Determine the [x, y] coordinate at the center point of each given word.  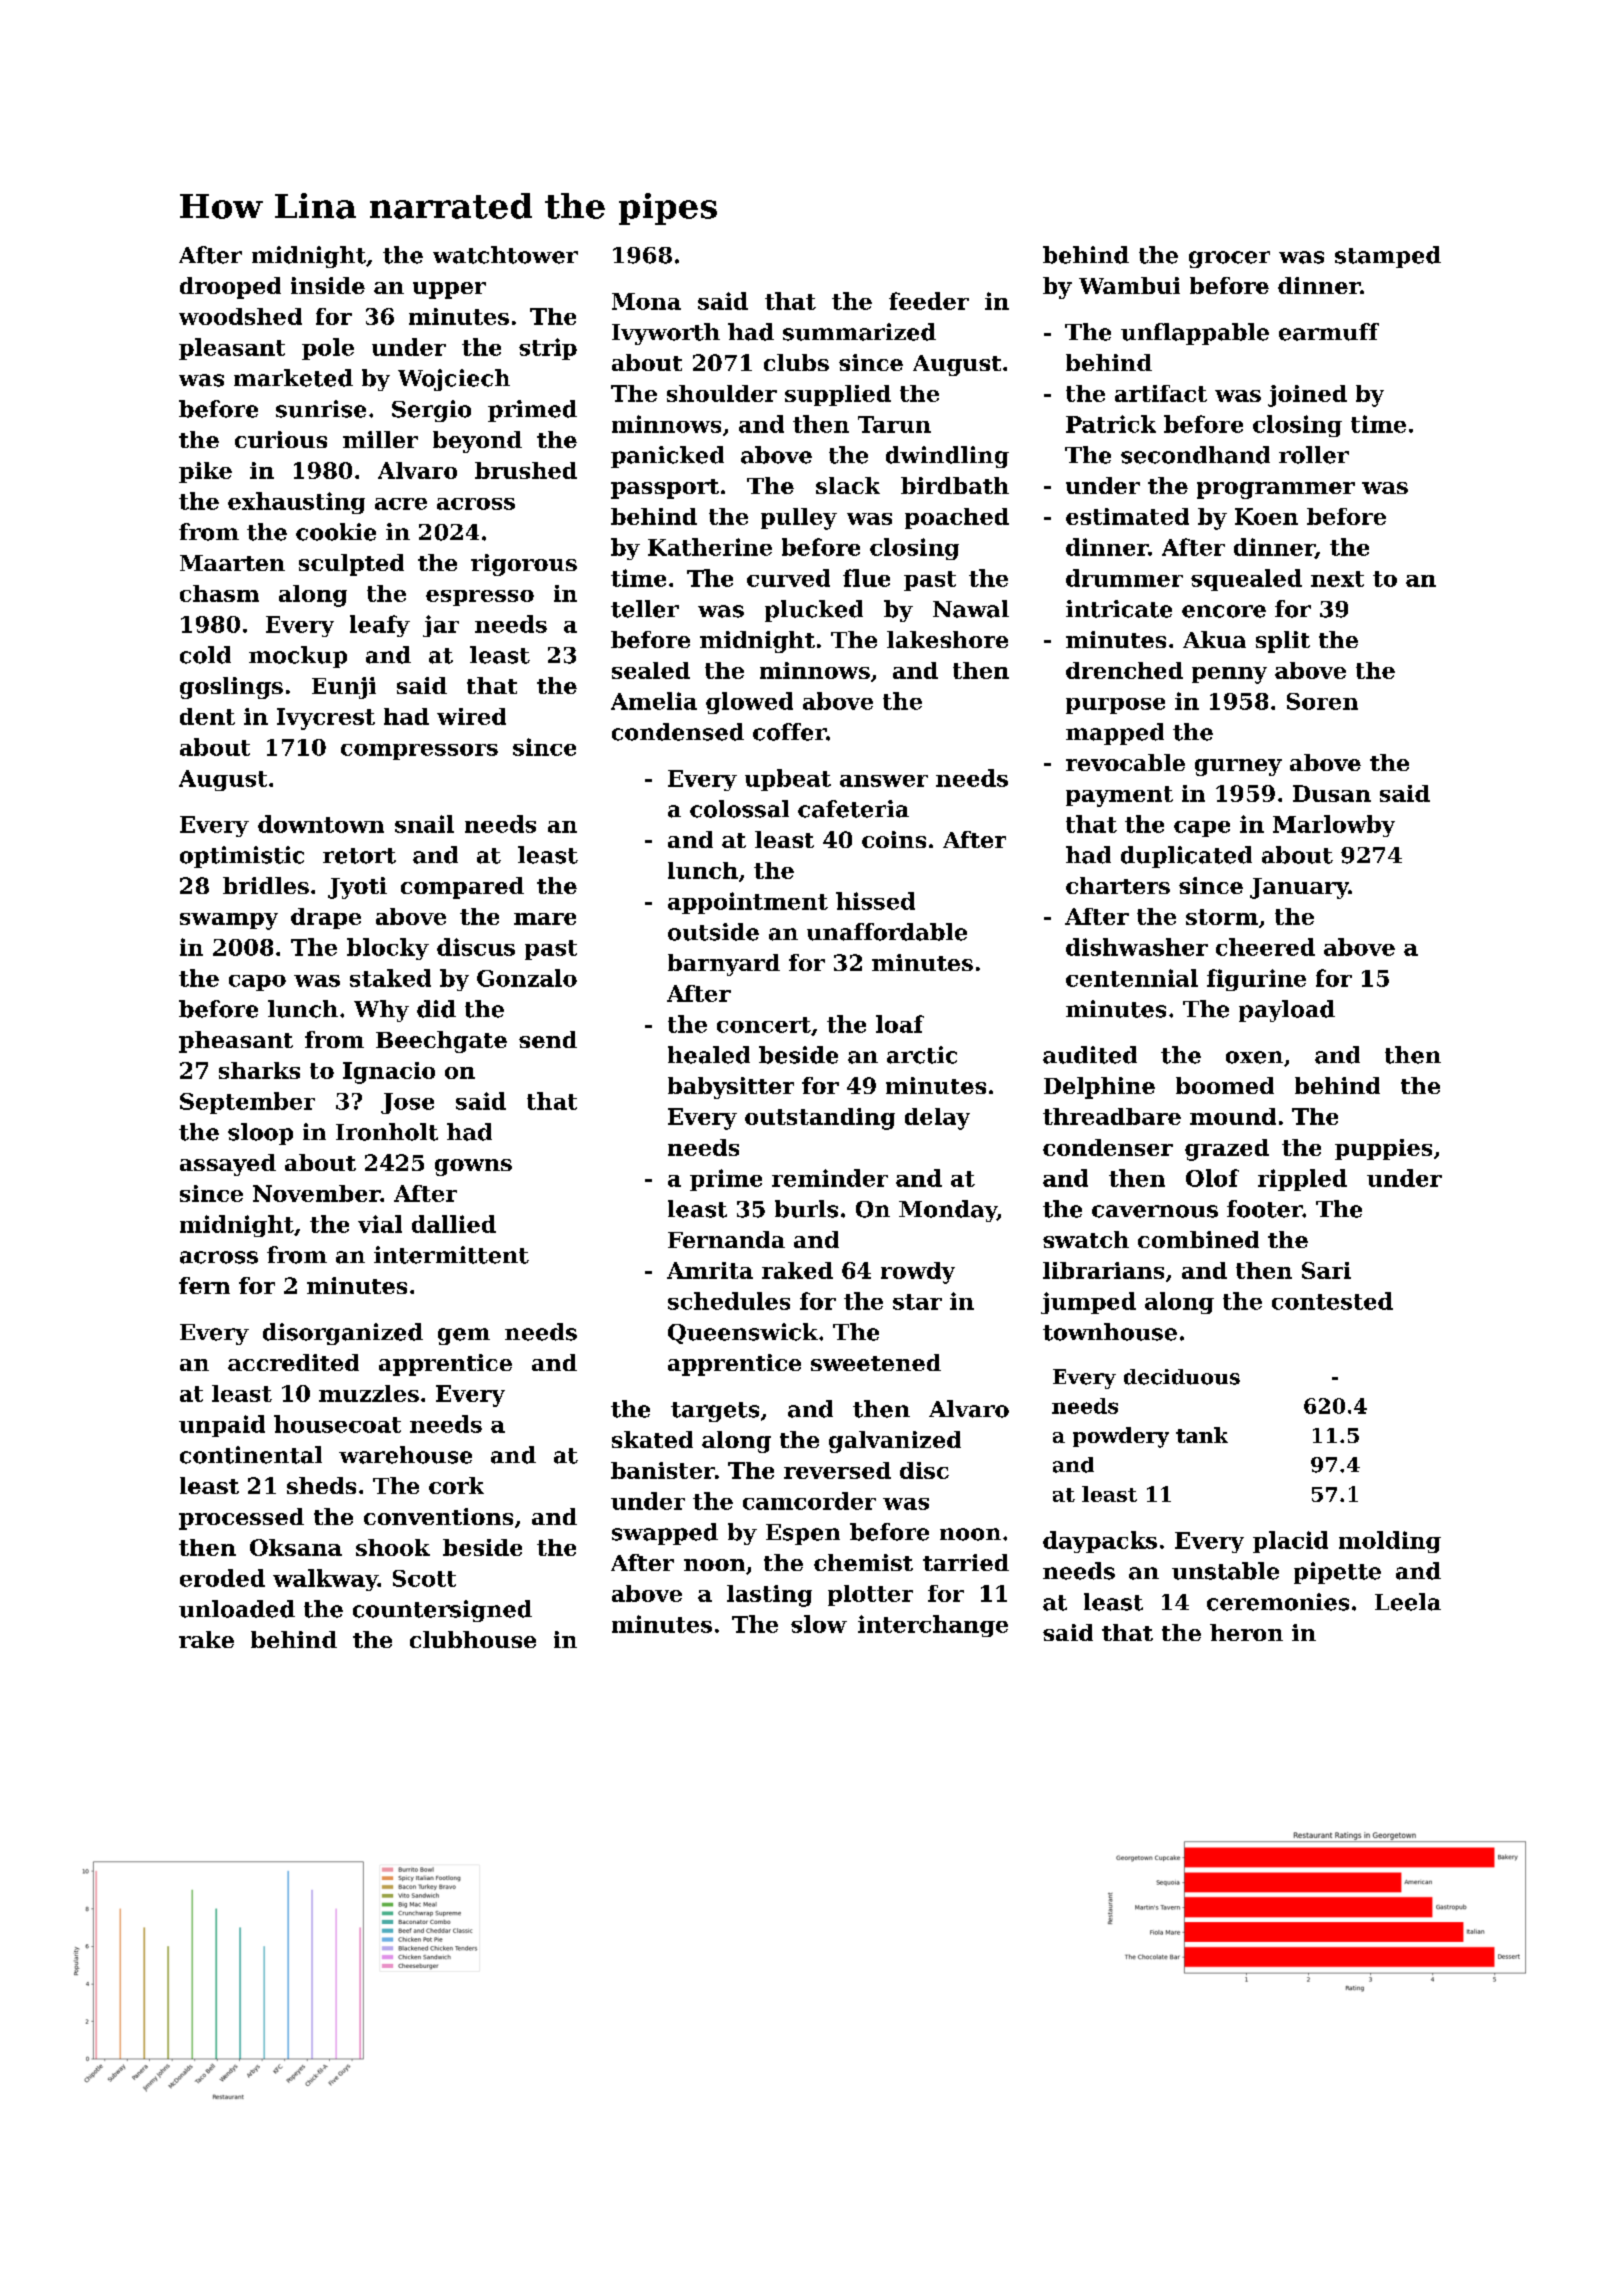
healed [709, 1055]
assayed [228, 1165]
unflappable [1195, 334]
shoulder [722, 393]
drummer [1124, 578]
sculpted [351, 565]
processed [241, 1519]
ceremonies [1278, 1602]
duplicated [1186, 857]
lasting [769, 1596]
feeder [929, 301]
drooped [230, 288]
